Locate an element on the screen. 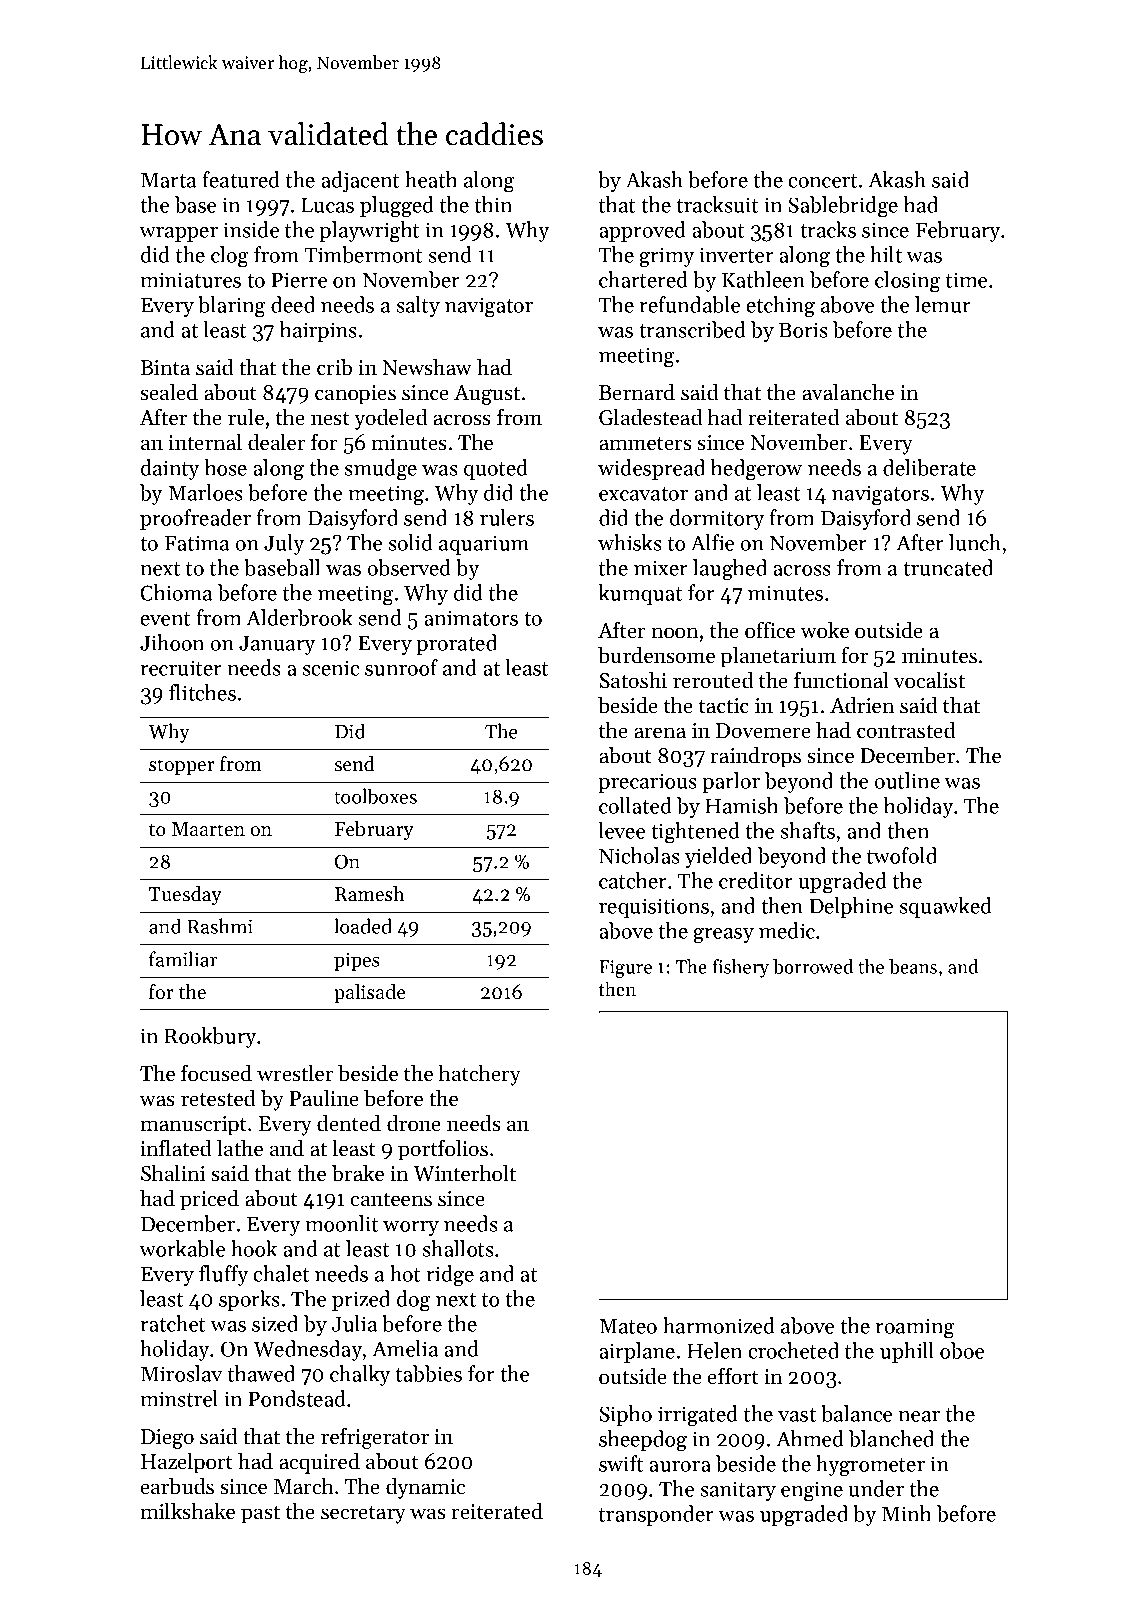 The height and width of the screenshot is (1624, 1148). portfolios is located at coordinates (443, 1150).
